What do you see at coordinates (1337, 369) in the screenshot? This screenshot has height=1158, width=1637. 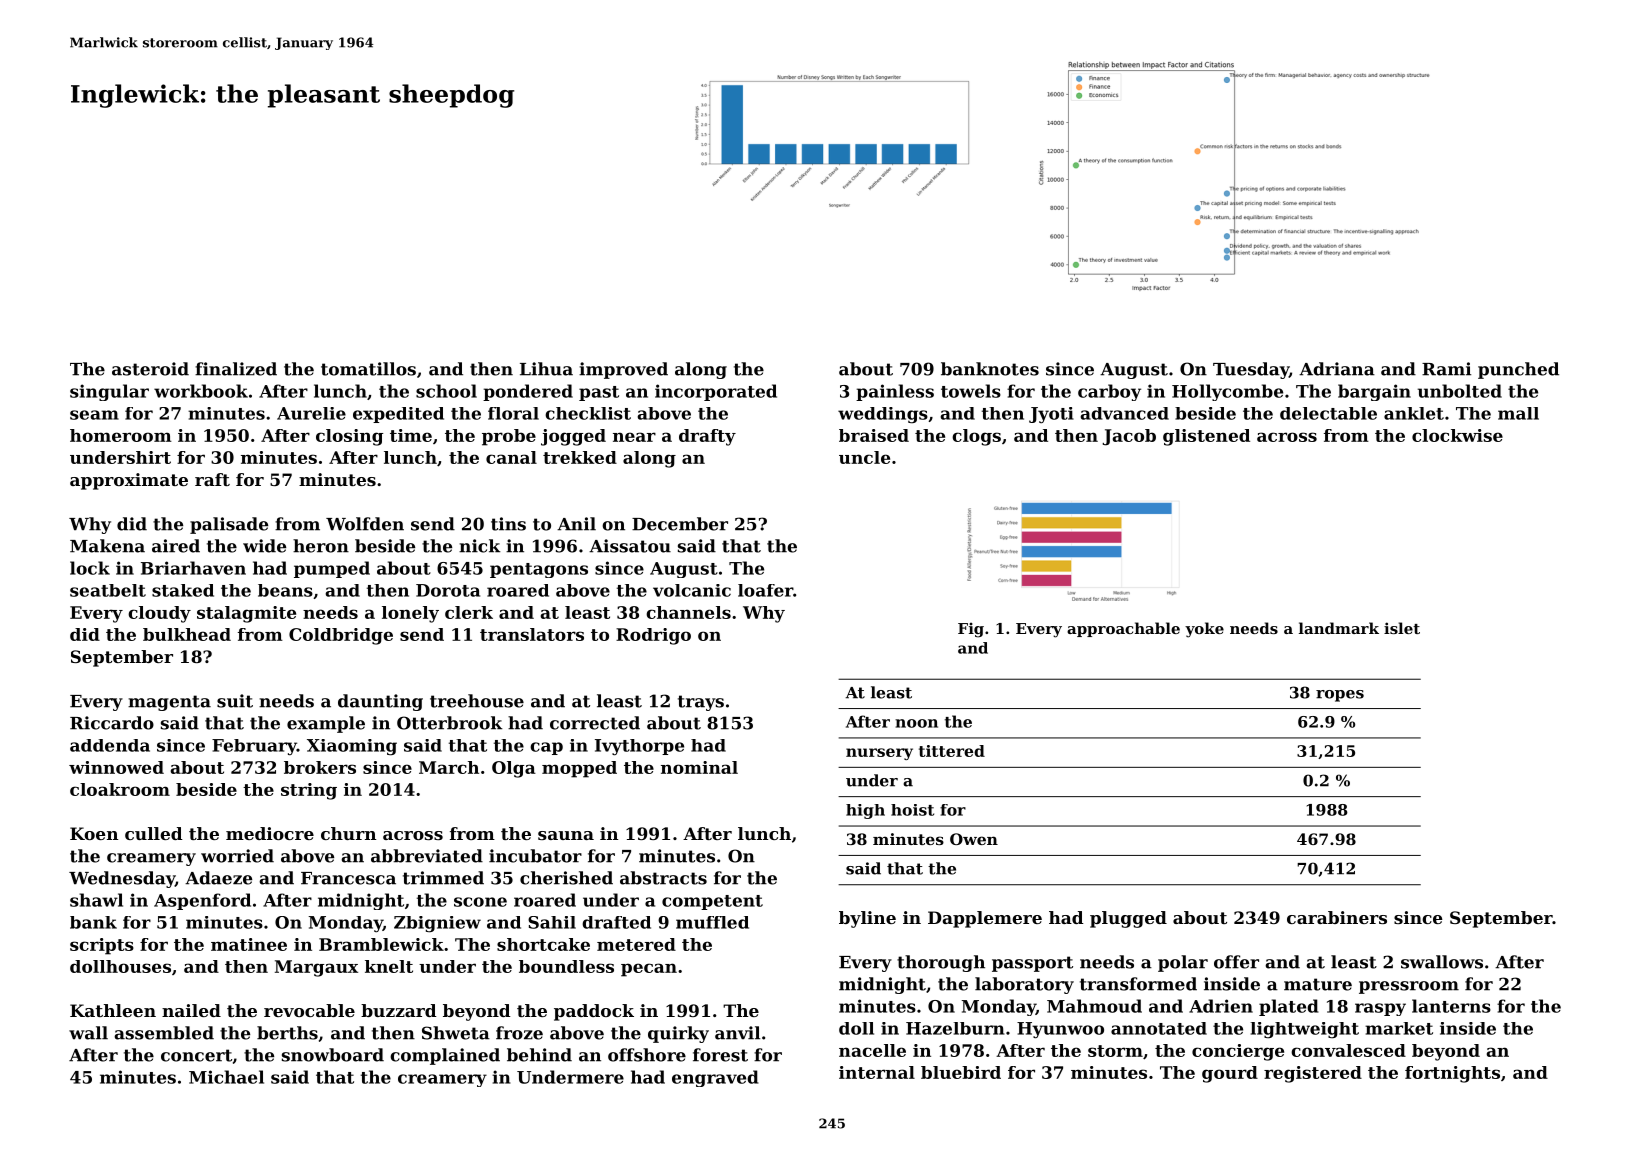 I see `Adriana` at bounding box center [1337, 369].
